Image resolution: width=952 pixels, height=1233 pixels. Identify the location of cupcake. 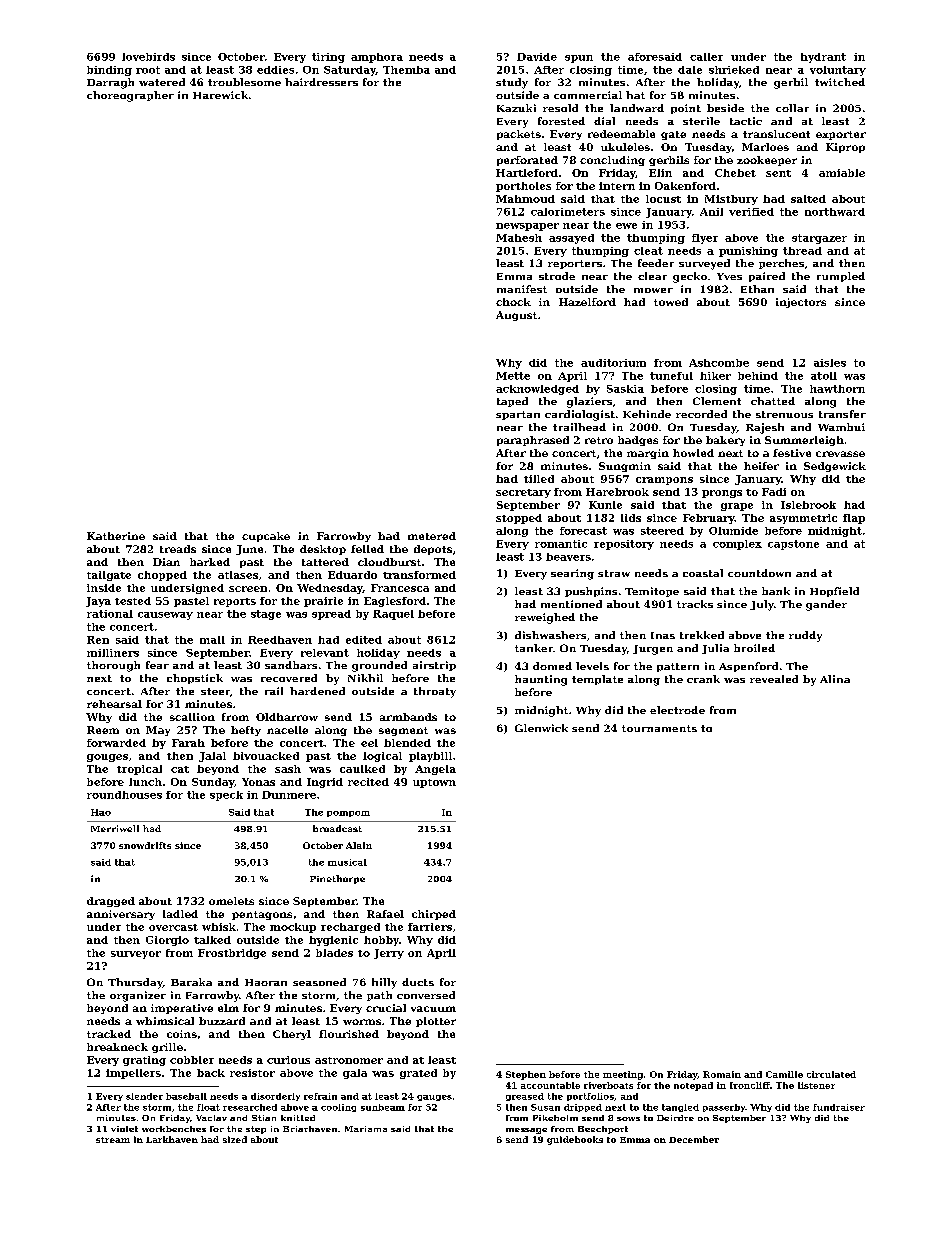
(266, 537).
